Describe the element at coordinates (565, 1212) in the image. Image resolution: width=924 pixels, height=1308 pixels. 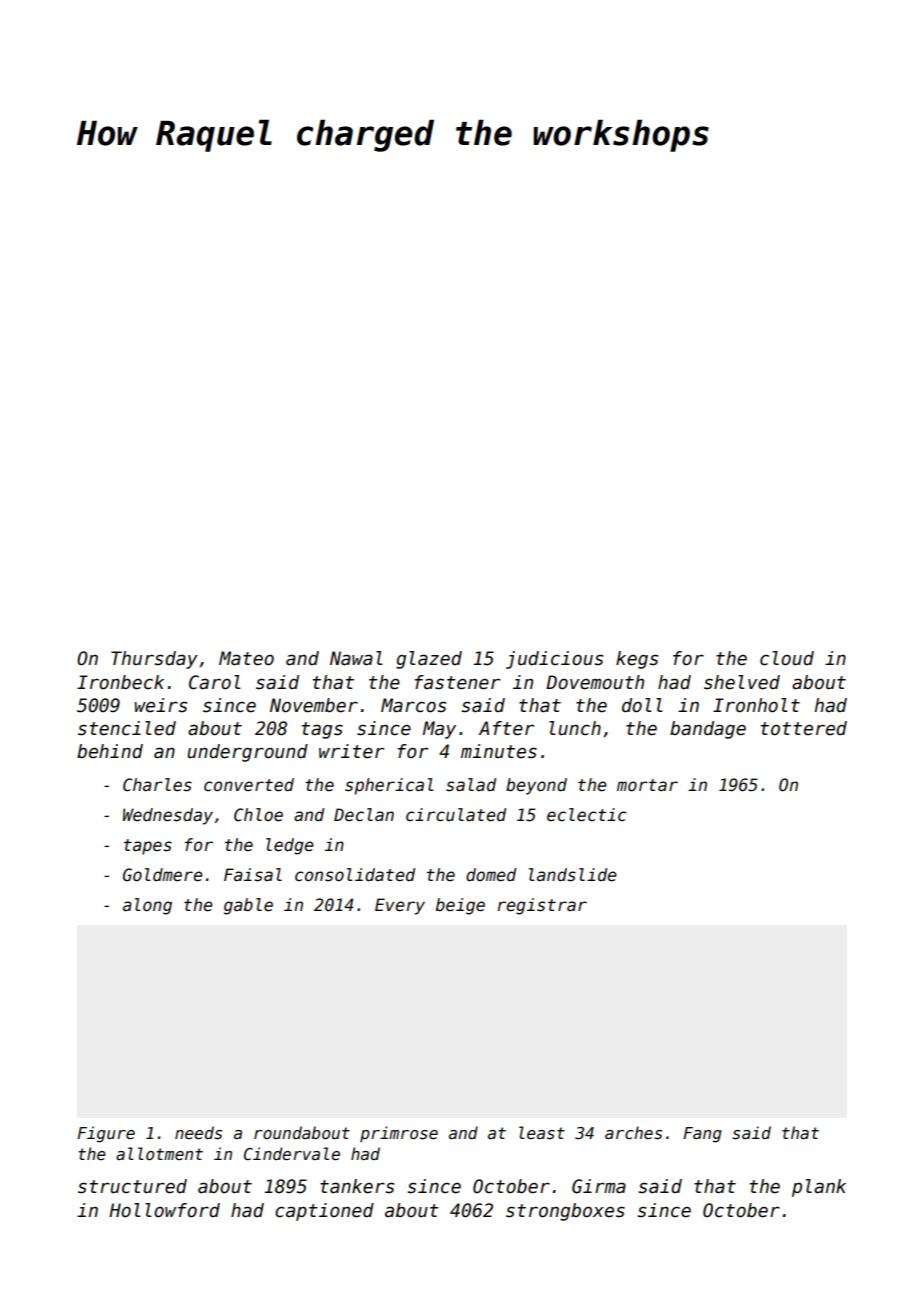
I see `strongboxes` at that location.
